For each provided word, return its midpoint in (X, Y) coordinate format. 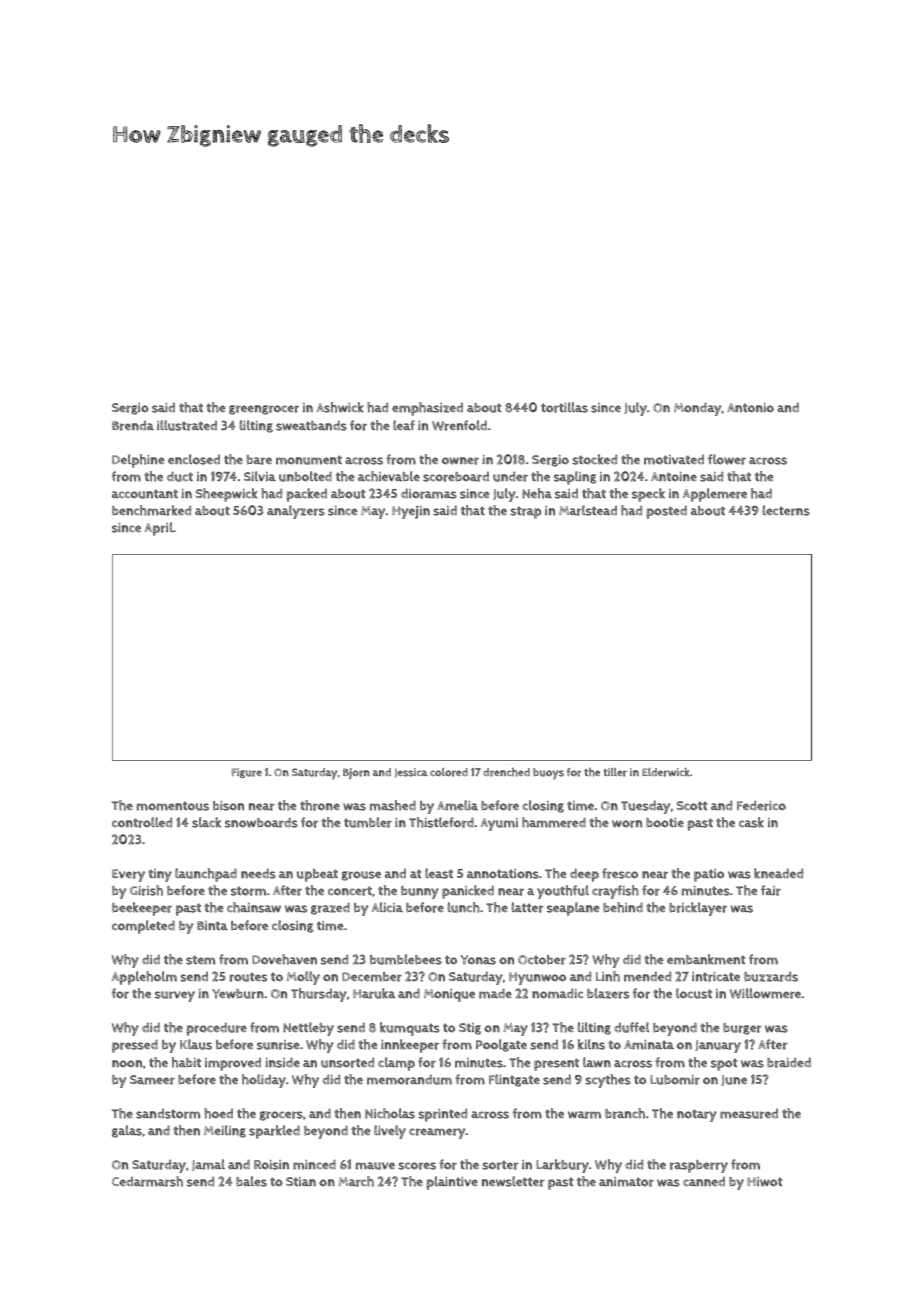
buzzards (771, 976)
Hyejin (411, 512)
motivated (674, 460)
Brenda (133, 426)
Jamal (208, 1165)
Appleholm (144, 978)
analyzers (296, 512)
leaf (404, 425)
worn (627, 824)
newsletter (513, 1181)
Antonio (750, 408)
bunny (420, 892)
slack (206, 822)
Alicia (387, 907)
